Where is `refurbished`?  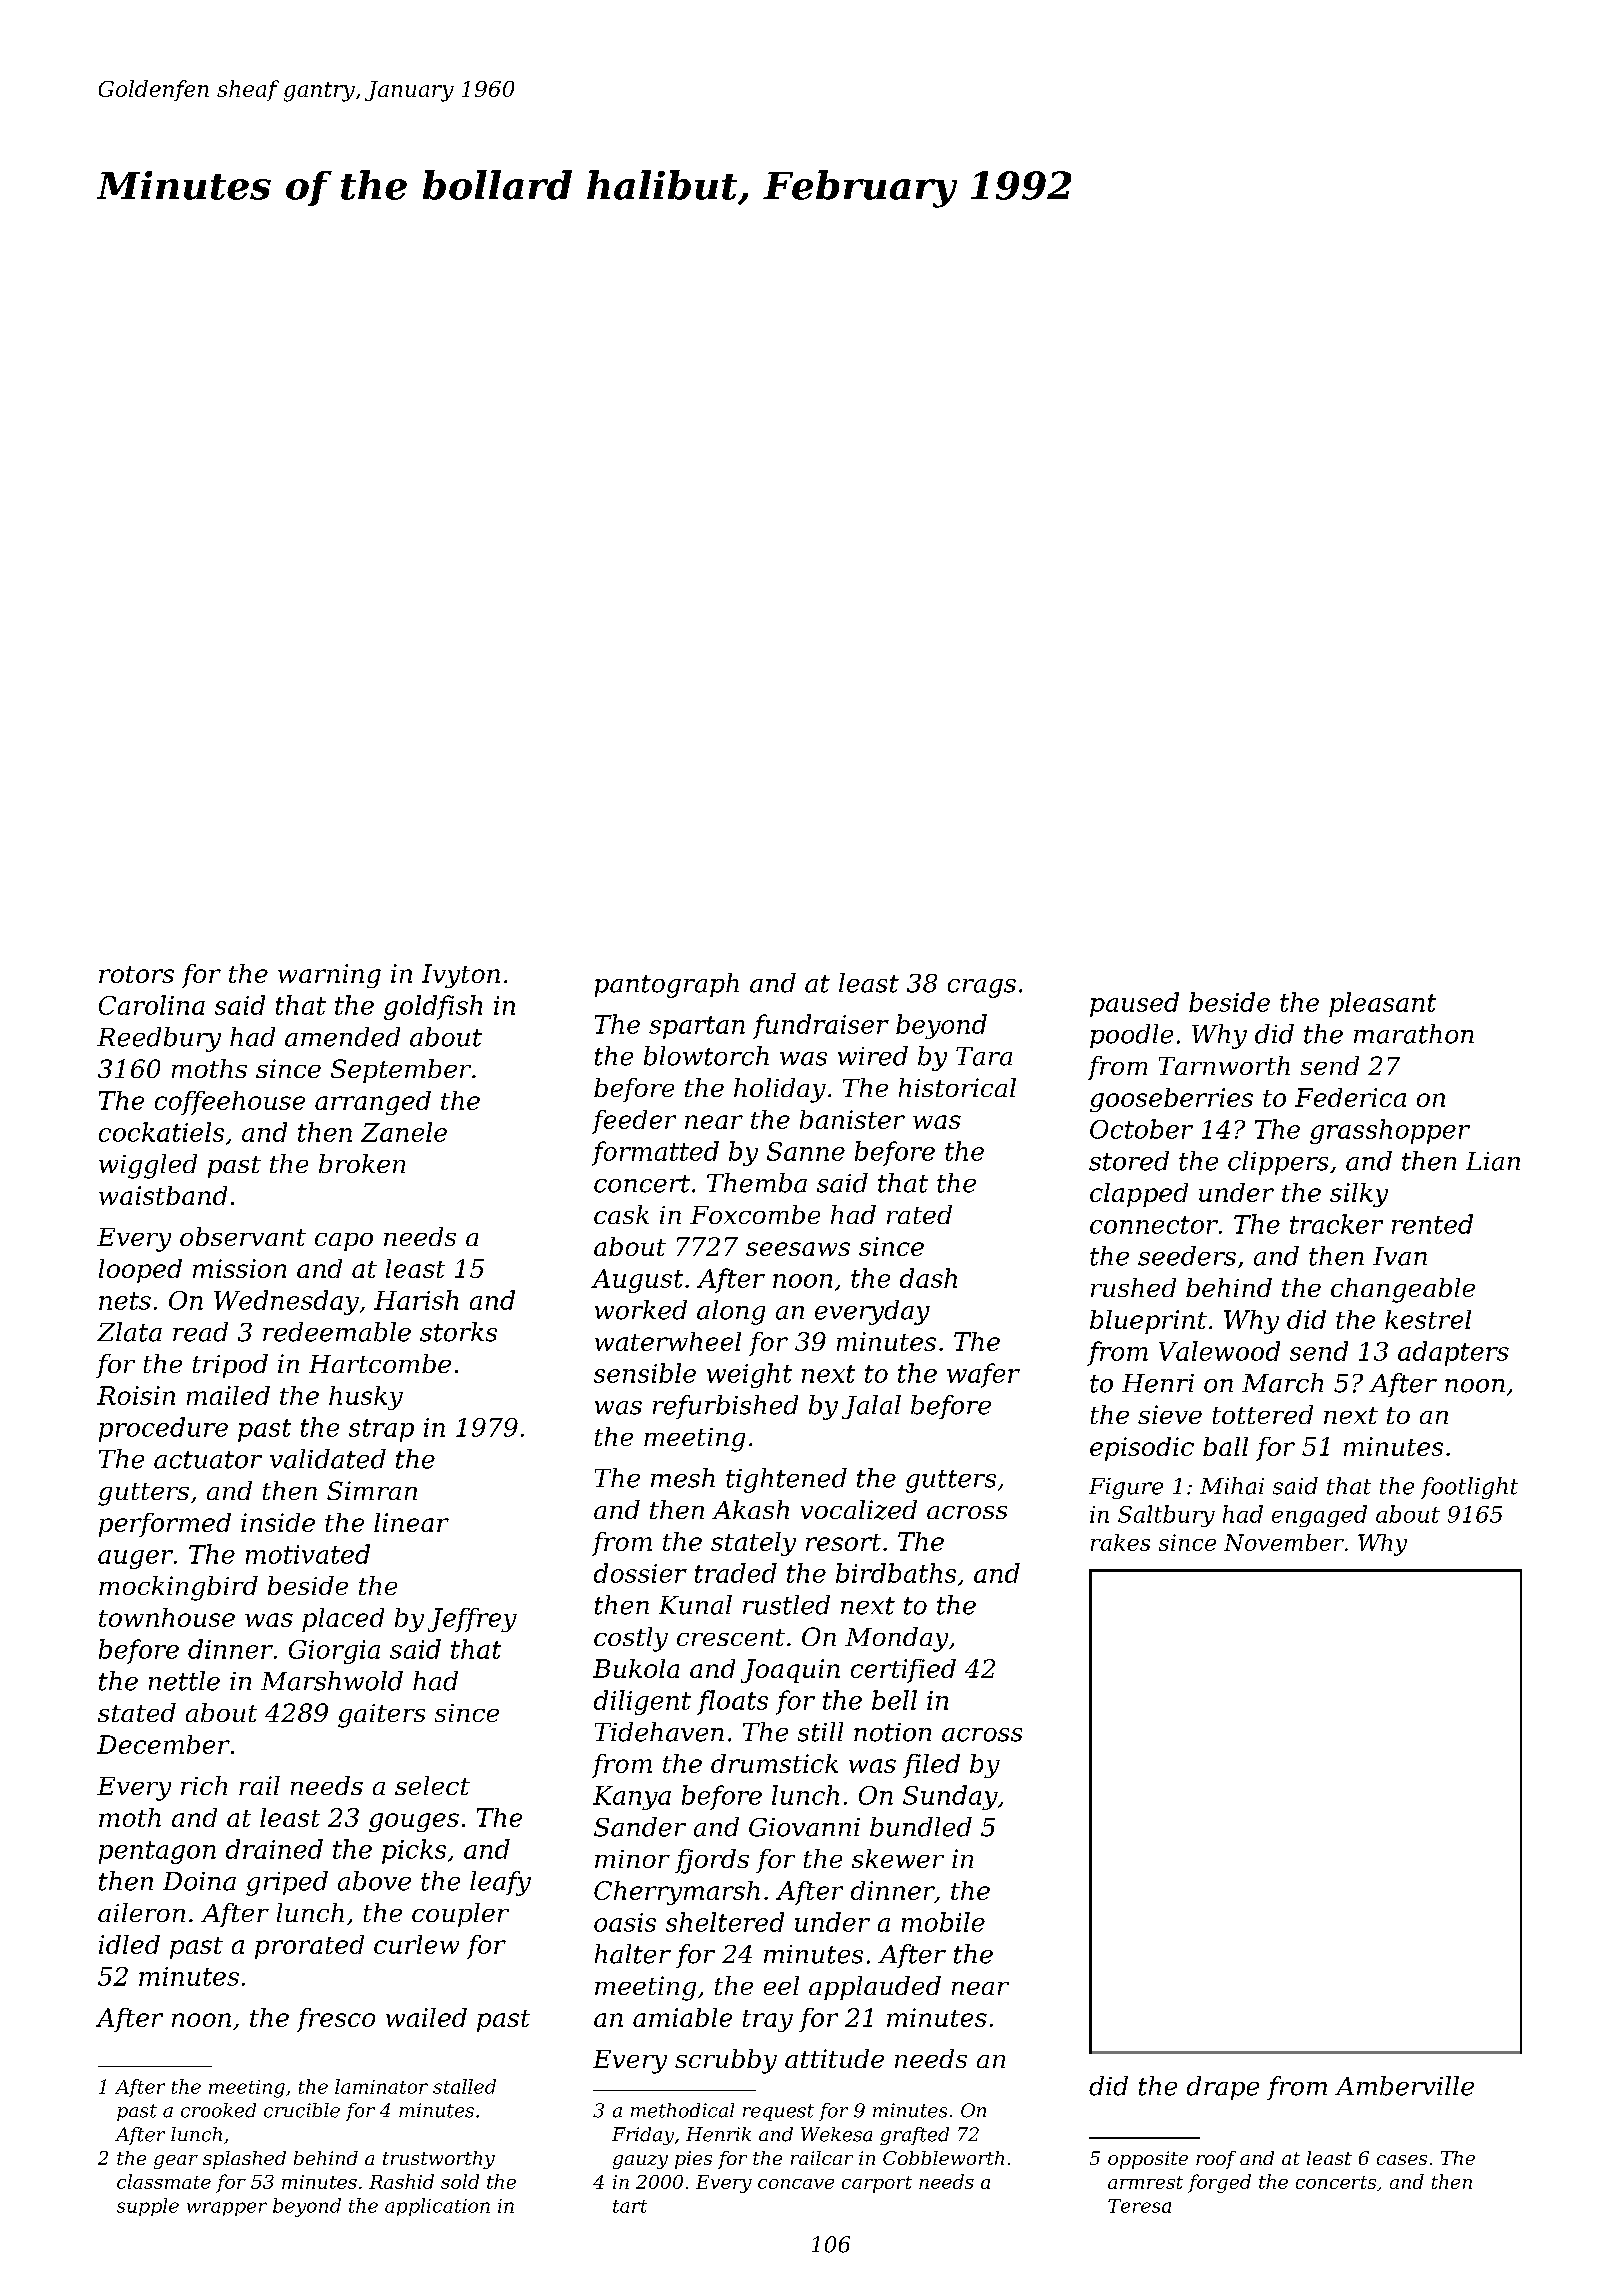
refurbished is located at coordinates (725, 1407).
